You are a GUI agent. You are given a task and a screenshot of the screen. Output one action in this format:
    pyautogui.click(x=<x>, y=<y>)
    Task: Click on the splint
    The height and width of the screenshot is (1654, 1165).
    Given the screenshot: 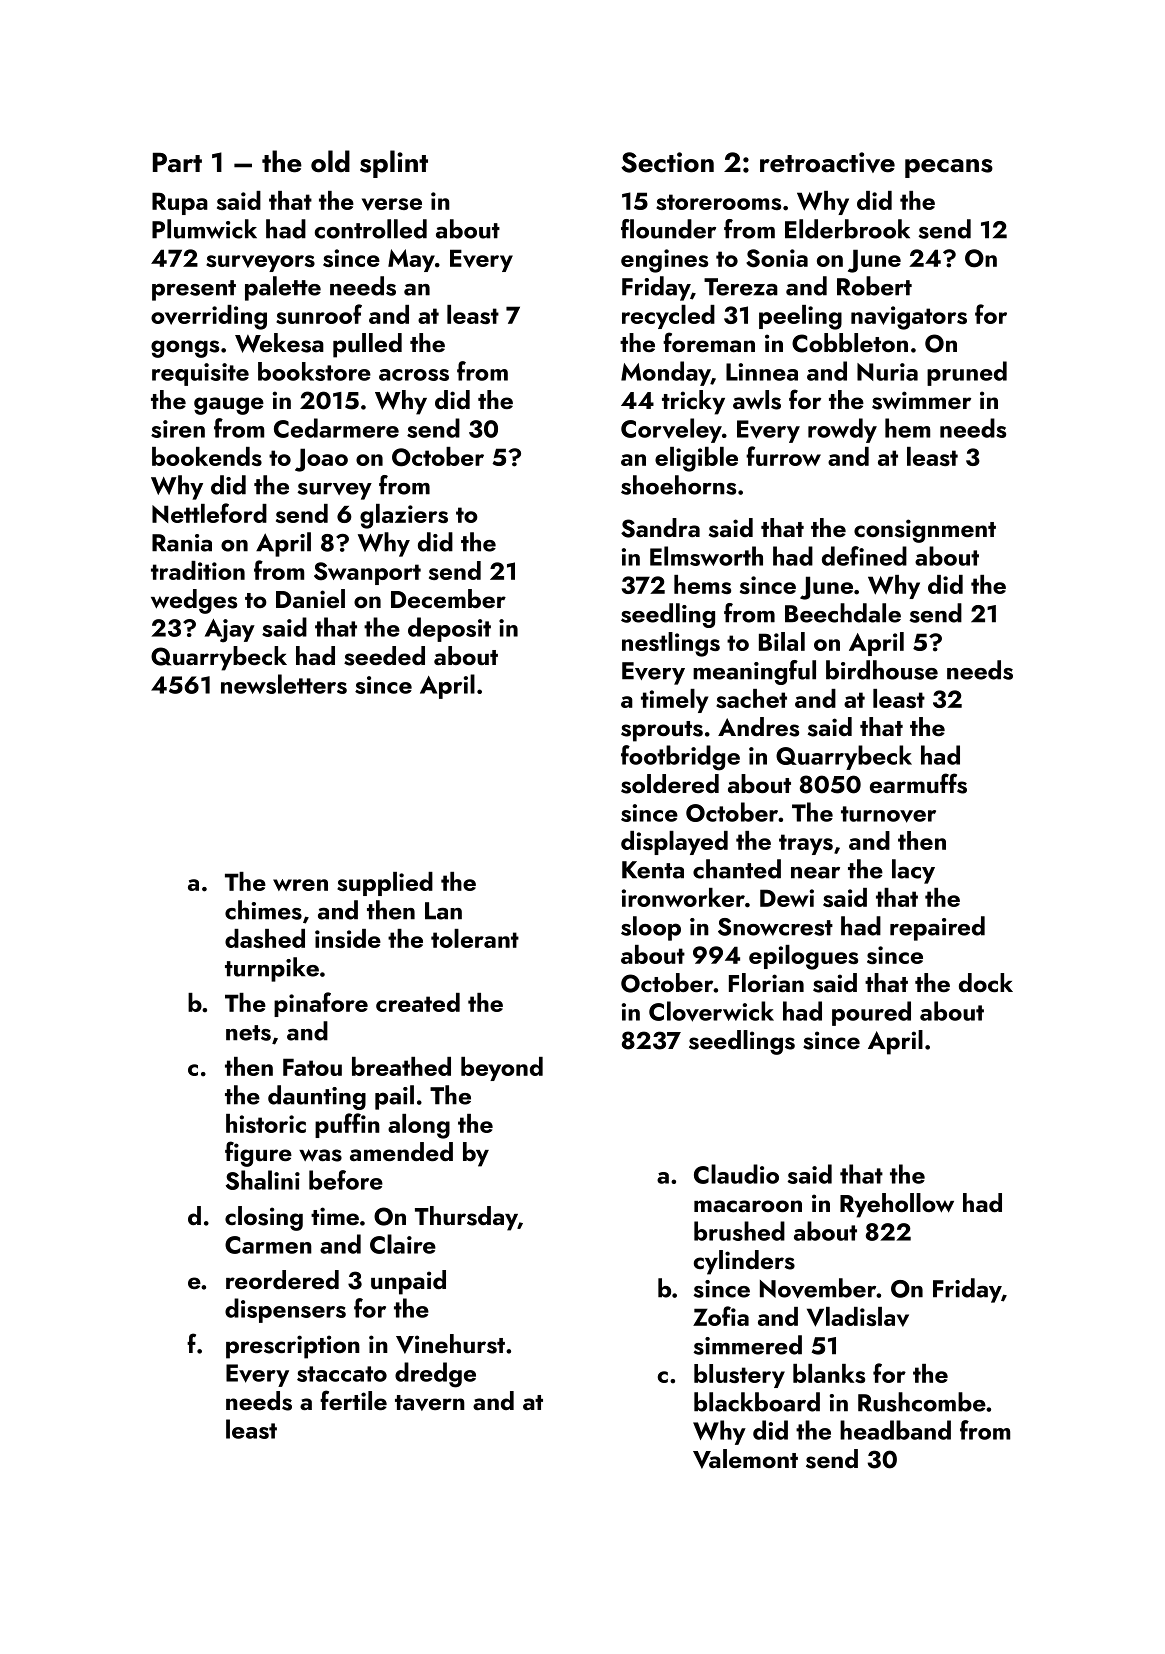 What is the action you would take?
    pyautogui.click(x=394, y=164)
